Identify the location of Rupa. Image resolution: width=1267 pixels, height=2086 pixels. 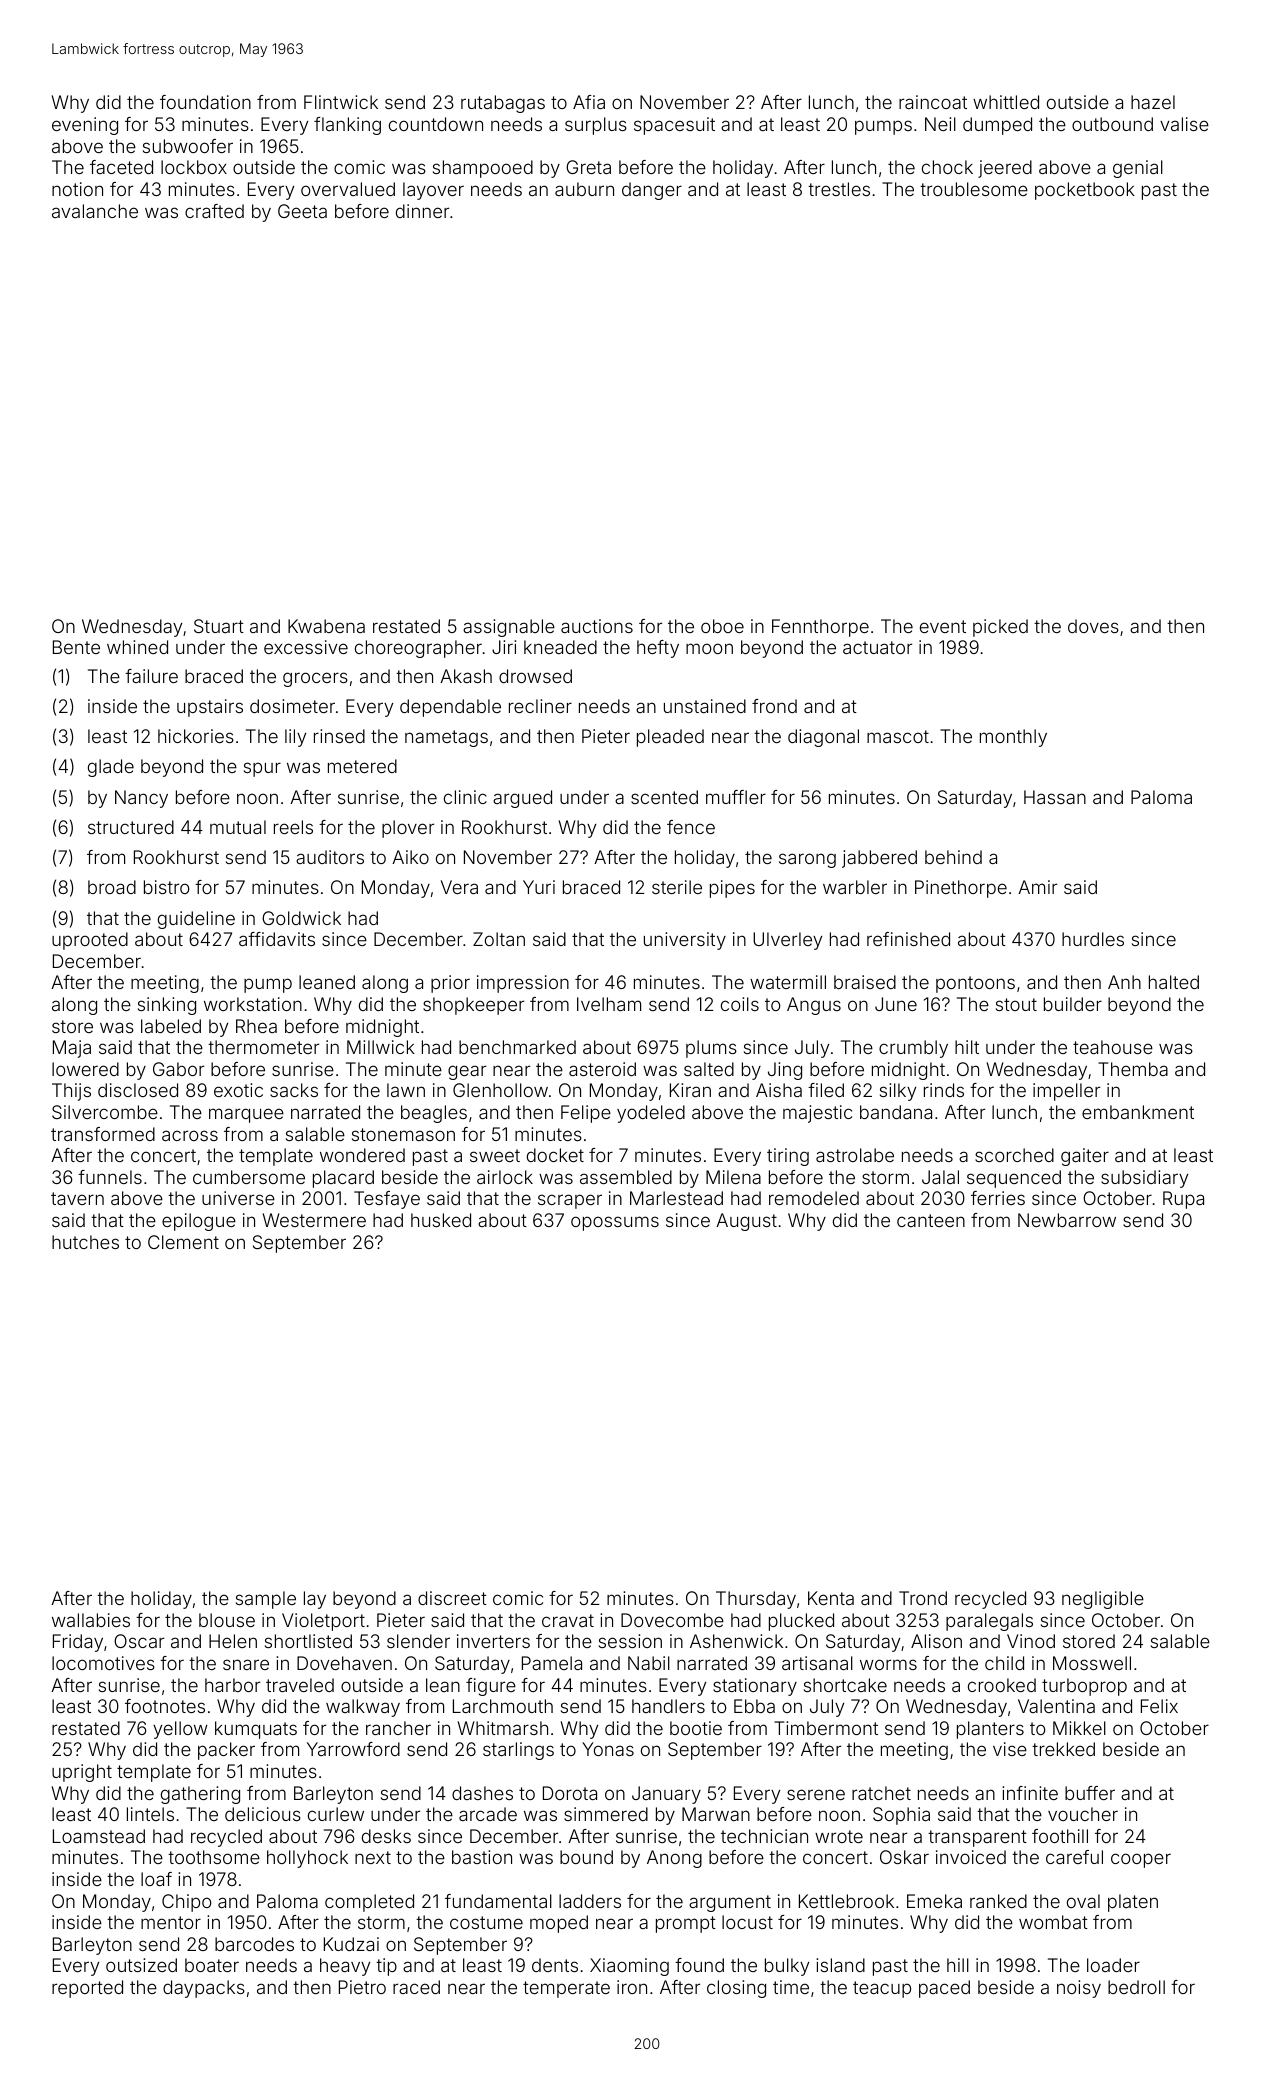
(1183, 1200).
